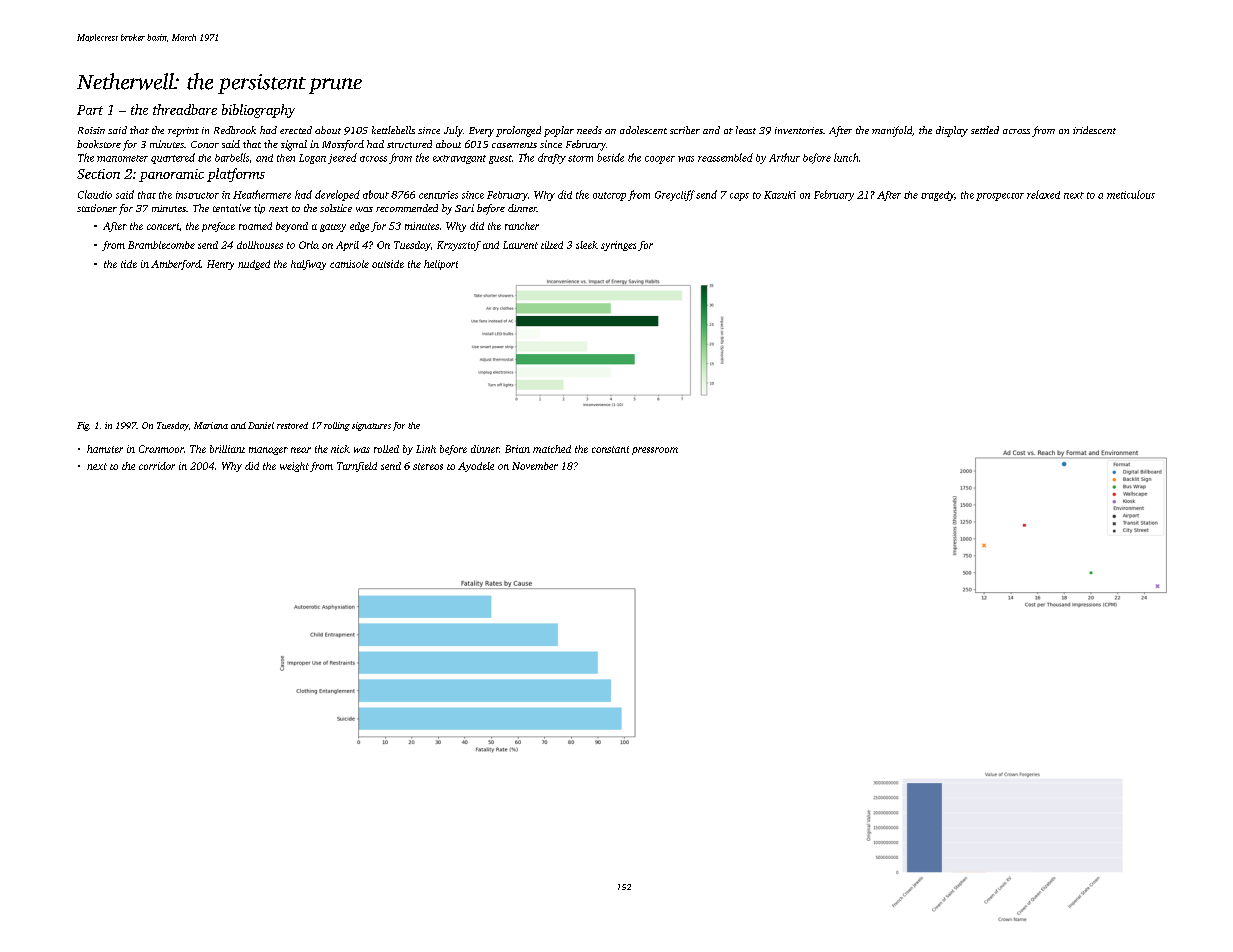 Image resolution: width=1233 pixels, height=952 pixels. I want to click on scriber, so click(685, 130).
